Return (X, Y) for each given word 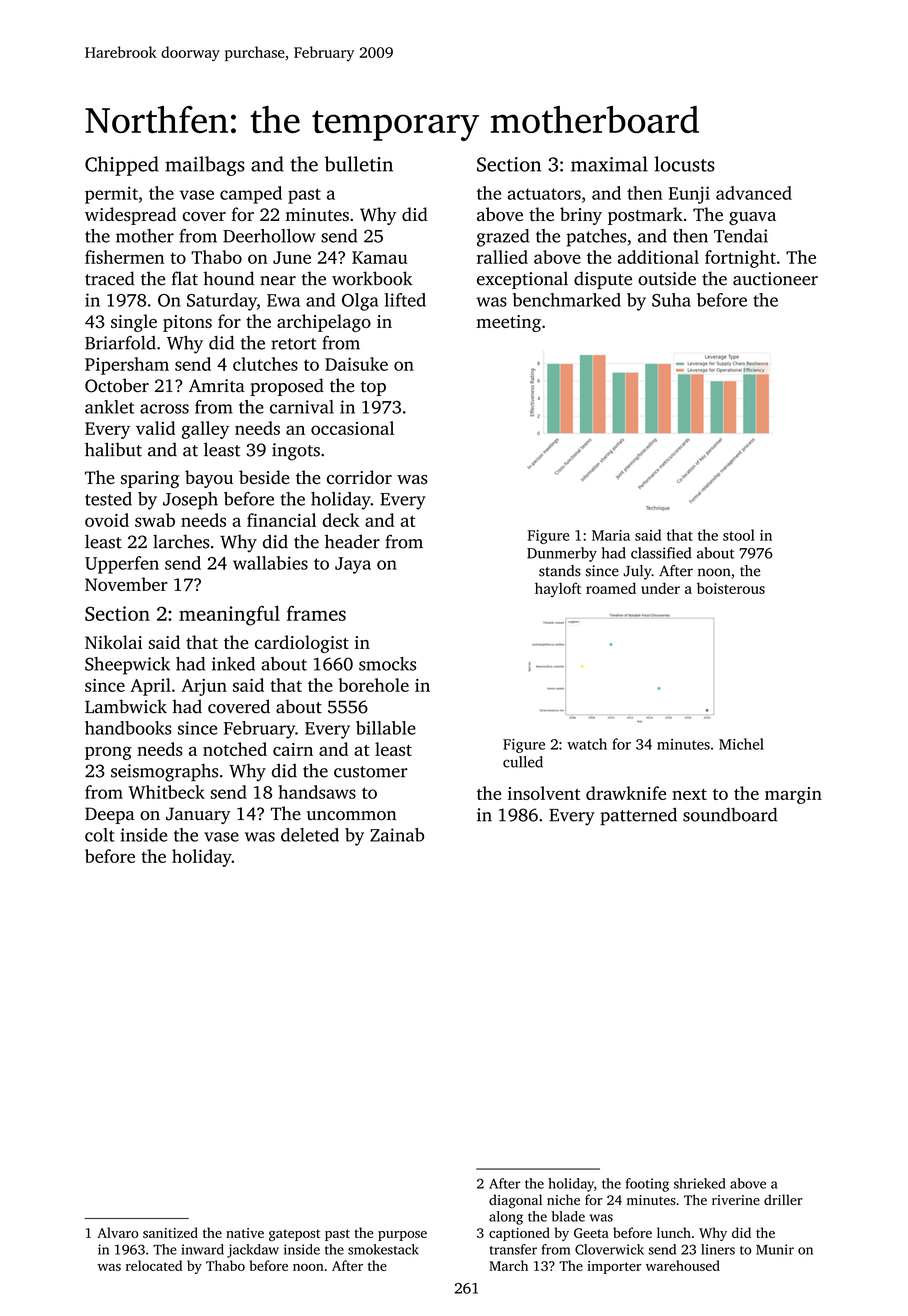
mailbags (205, 166)
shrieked (700, 1183)
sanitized (170, 1232)
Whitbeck (166, 792)
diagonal (515, 1201)
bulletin (358, 164)
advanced (754, 193)
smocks (387, 664)
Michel (741, 744)
